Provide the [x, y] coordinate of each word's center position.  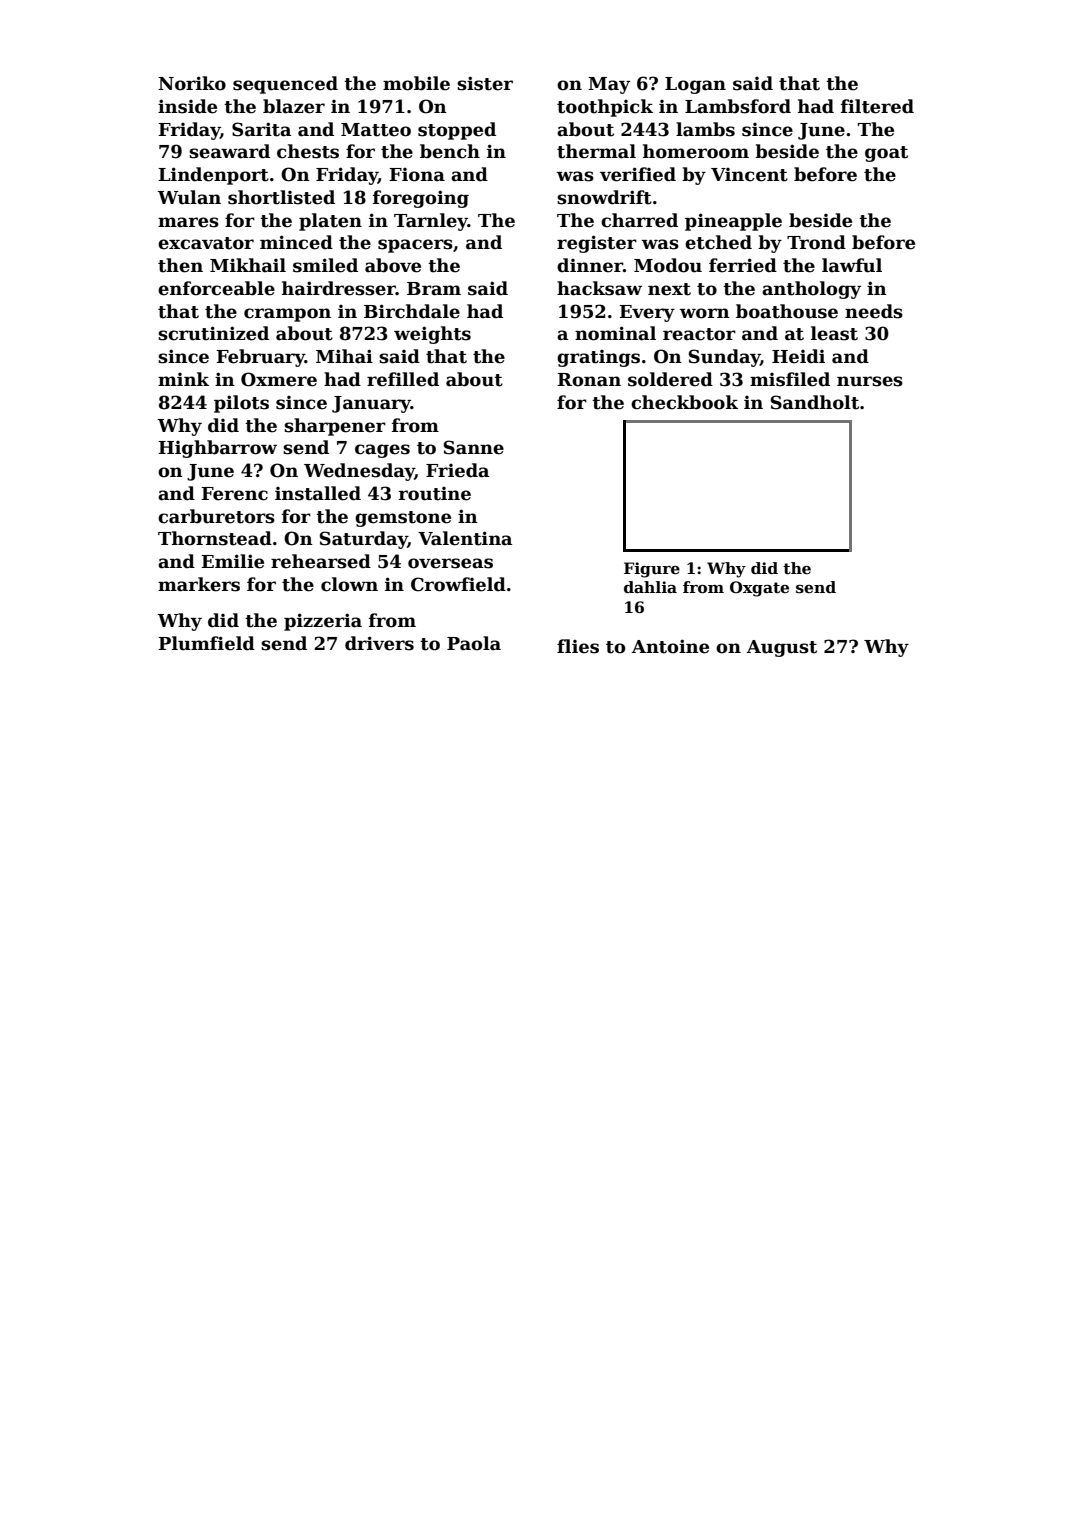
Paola [474, 643]
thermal [596, 151]
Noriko [192, 83]
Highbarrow [217, 449]
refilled [403, 379]
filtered [877, 106]
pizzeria [323, 622]
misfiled [790, 379]
